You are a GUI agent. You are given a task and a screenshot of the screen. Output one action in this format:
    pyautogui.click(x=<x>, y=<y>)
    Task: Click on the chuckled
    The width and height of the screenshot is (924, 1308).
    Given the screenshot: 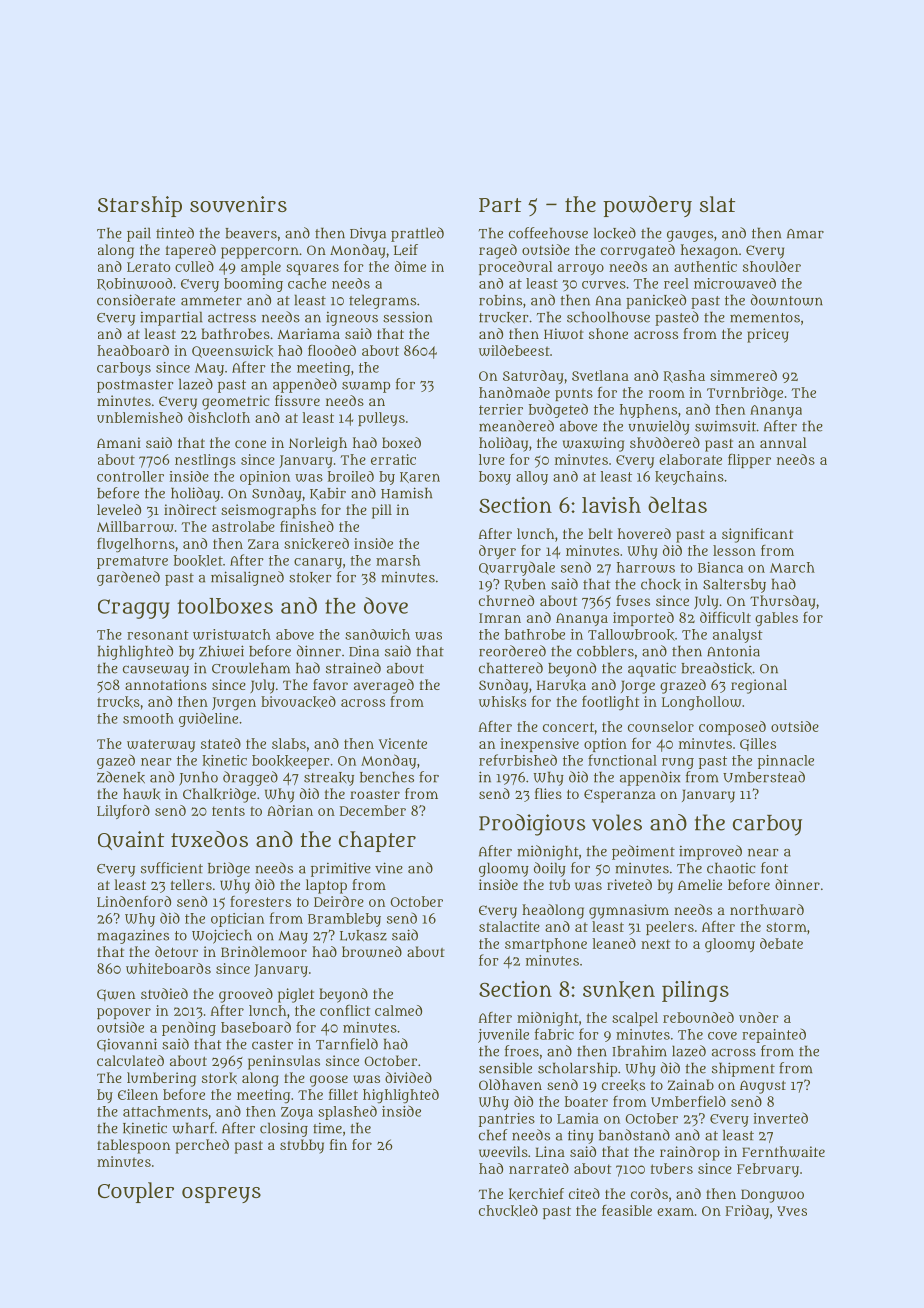 What is the action you would take?
    pyautogui.click(x=508, y=1211)
